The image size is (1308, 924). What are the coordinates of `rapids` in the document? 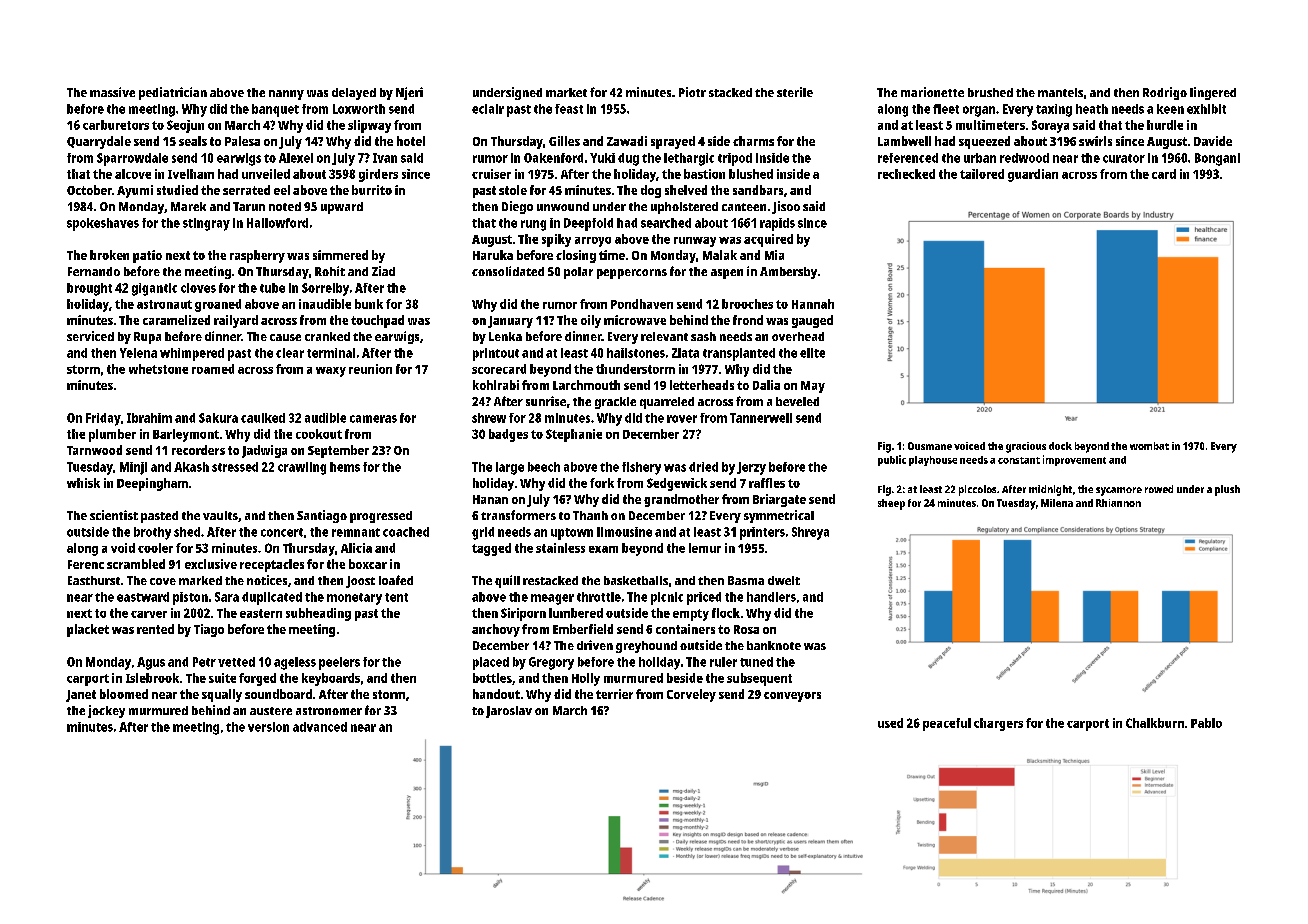 It's located at (777, 224).
